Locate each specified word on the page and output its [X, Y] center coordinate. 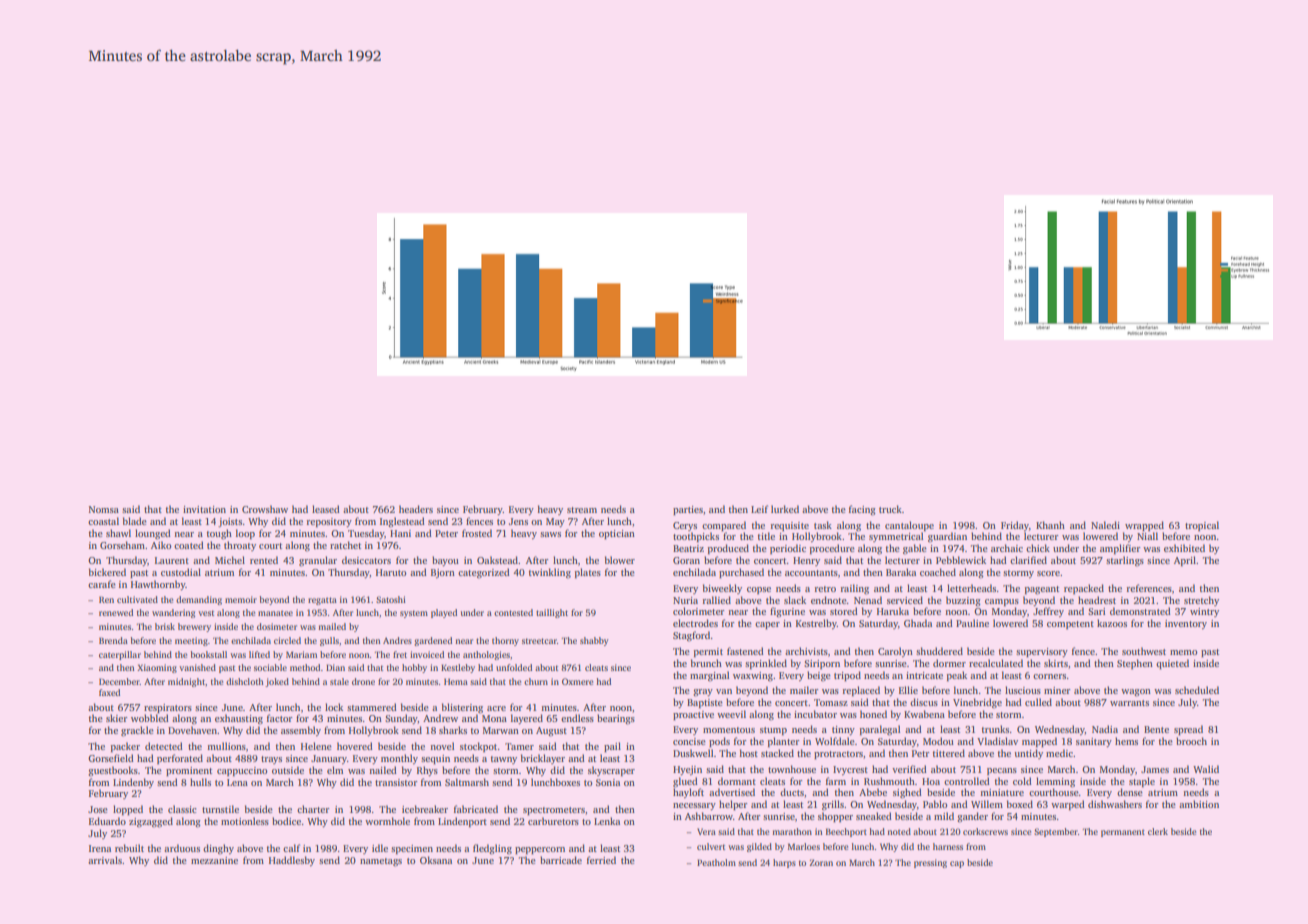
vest [206, 613]
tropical [1202, 526]
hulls [200, 782]
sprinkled [766, 664]
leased [326, 509]
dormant [737, 781]
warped [1068, 805]
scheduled [1197, 690]
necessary [694, 806]
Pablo [935, 804]
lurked [785, 509]
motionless [245, 821]
